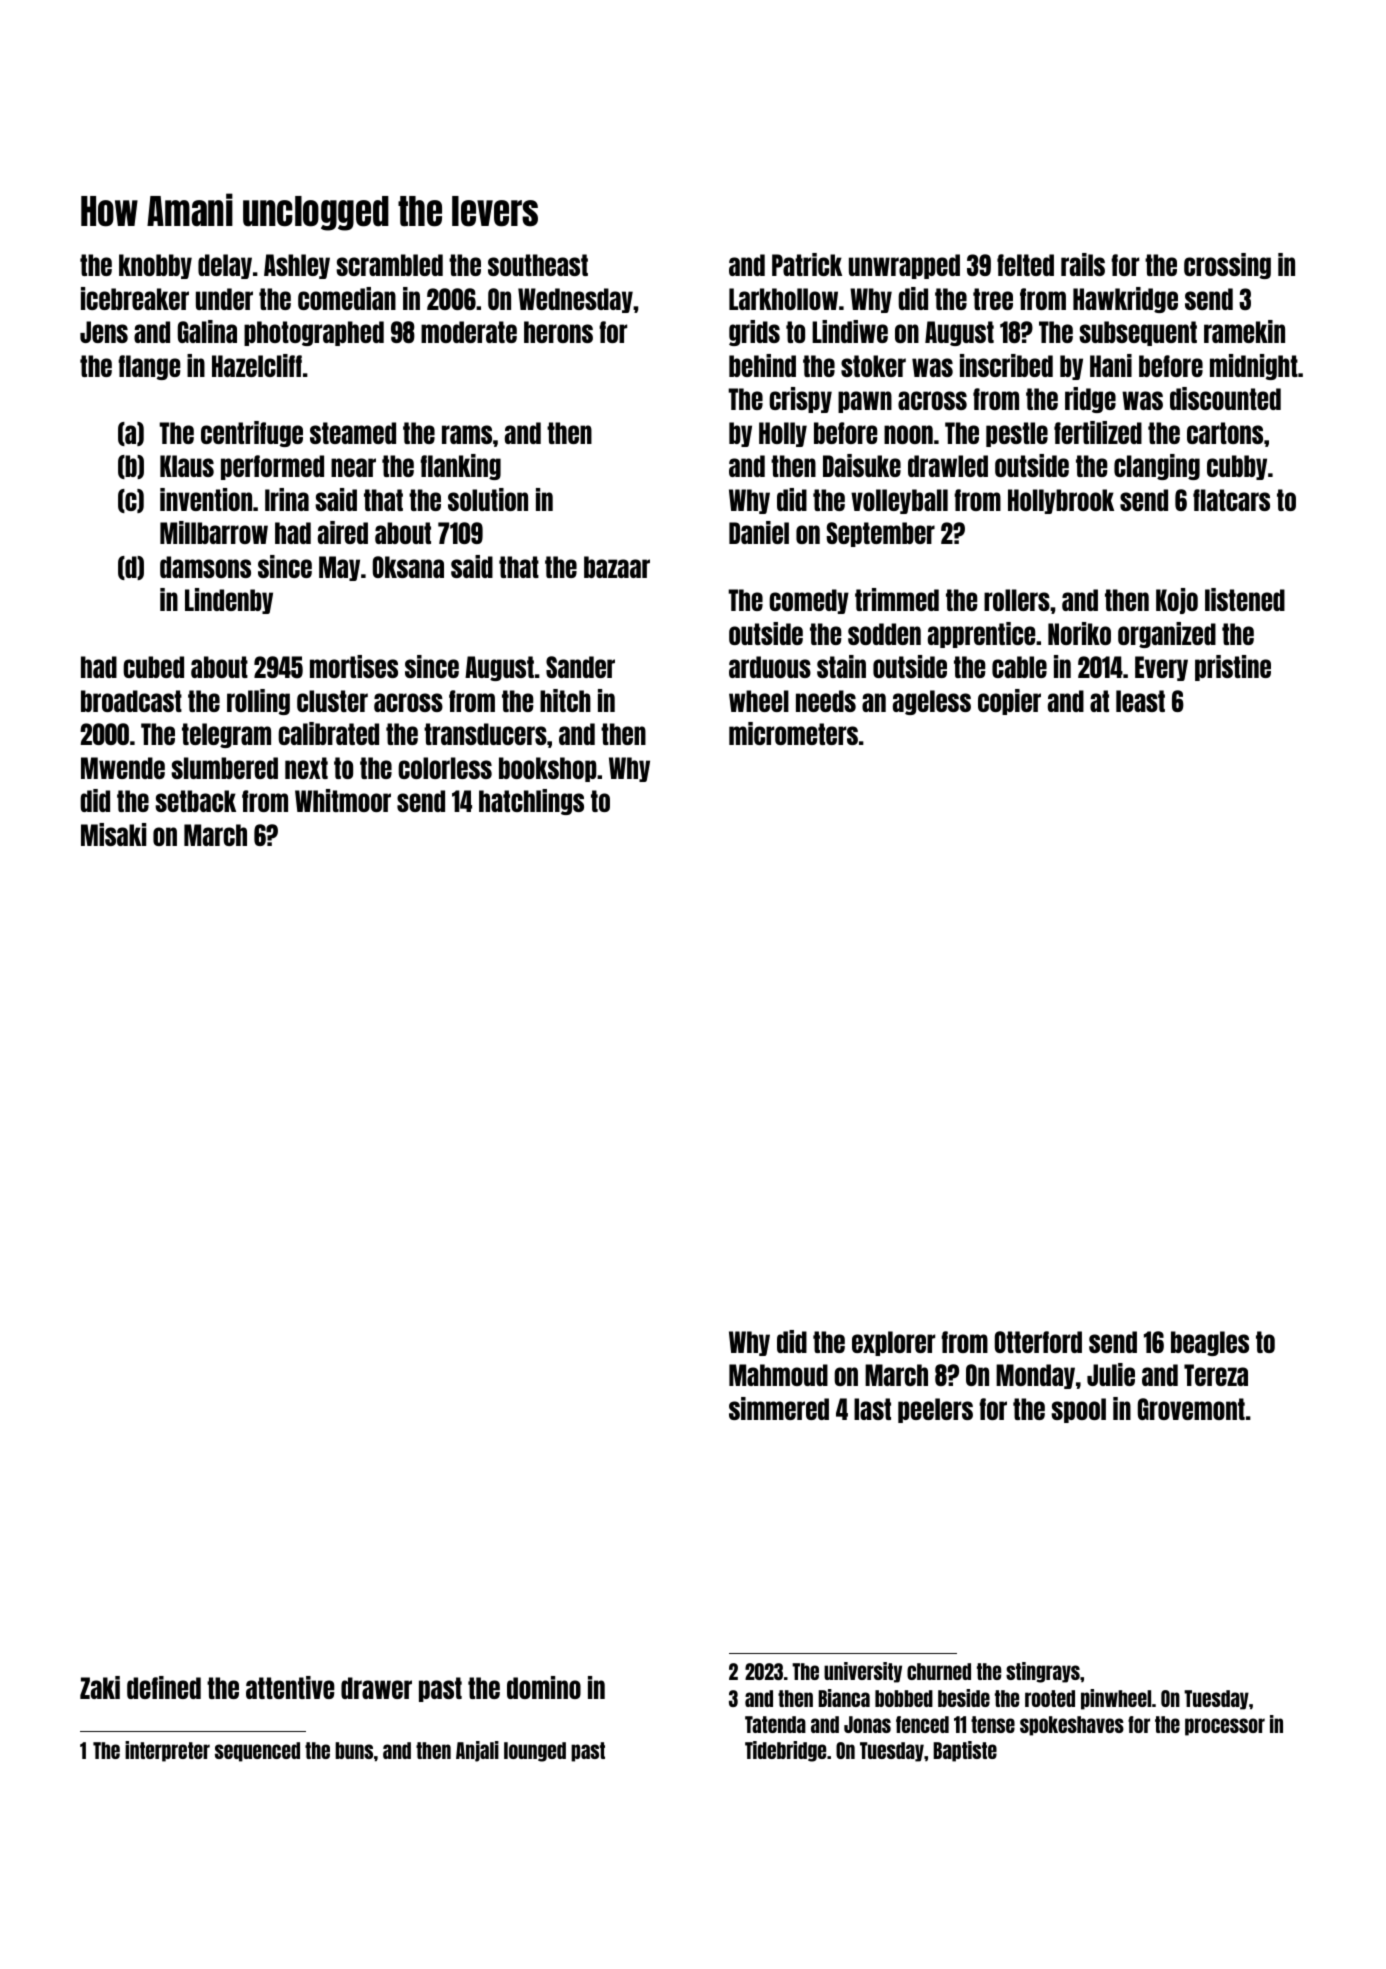 The image size is (1386, 1969). I want to click on copier, so click(1009, 702).
